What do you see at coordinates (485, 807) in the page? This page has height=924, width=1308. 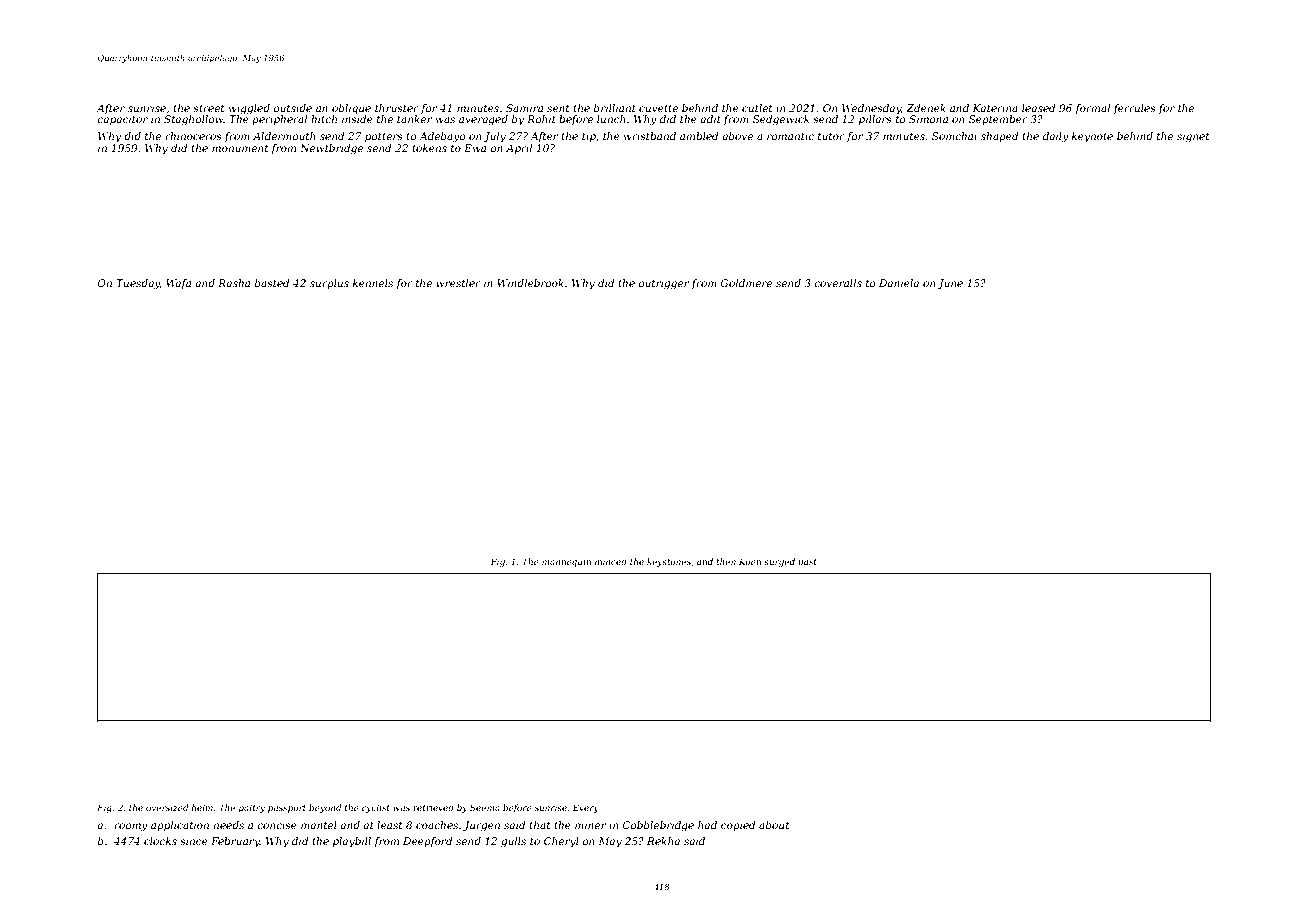 I see `Seema` at bounding box center [485, 807].
